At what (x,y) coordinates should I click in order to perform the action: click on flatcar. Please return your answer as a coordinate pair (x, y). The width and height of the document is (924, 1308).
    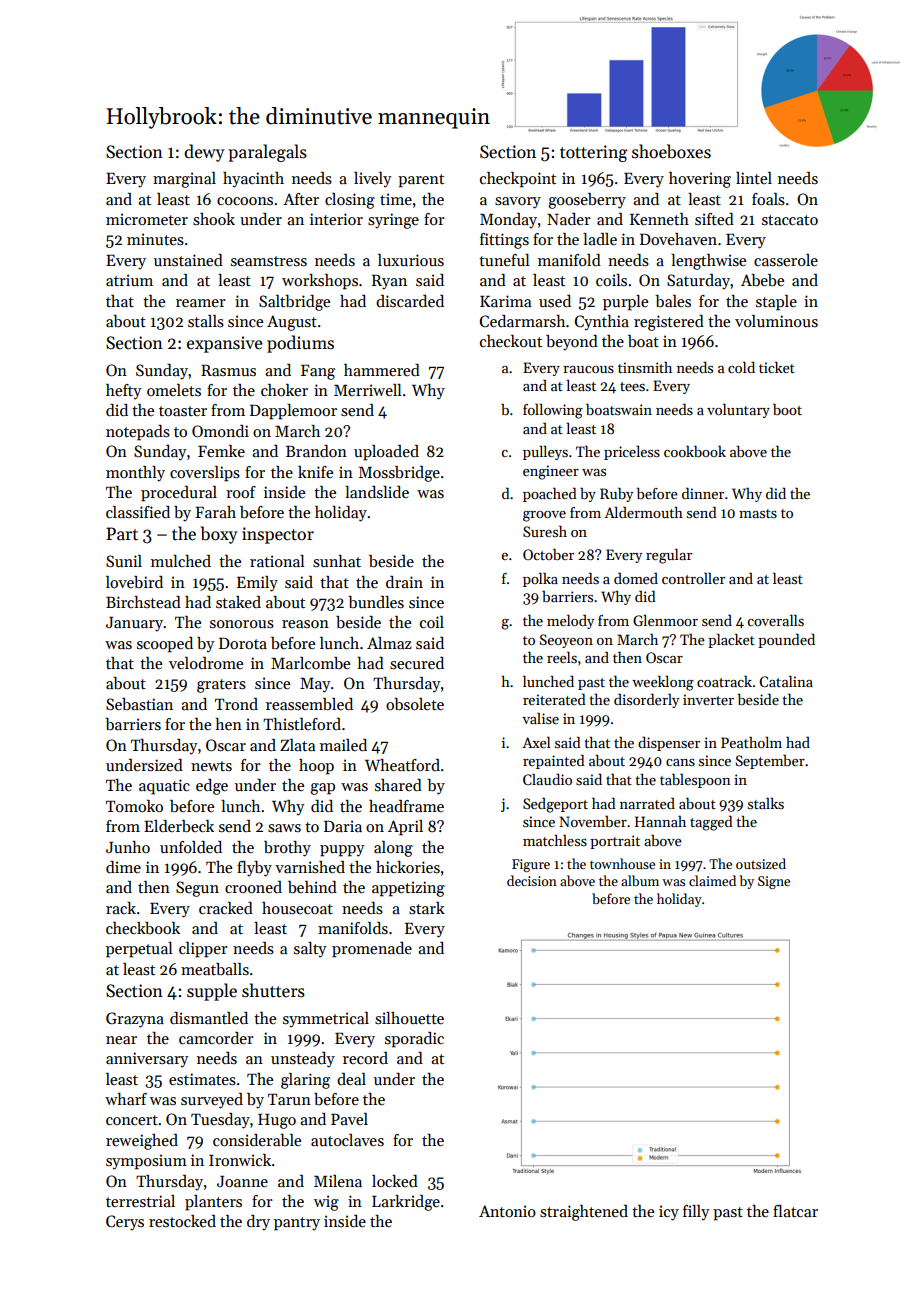
    Looking at the image, I should click on (795, 1211).
